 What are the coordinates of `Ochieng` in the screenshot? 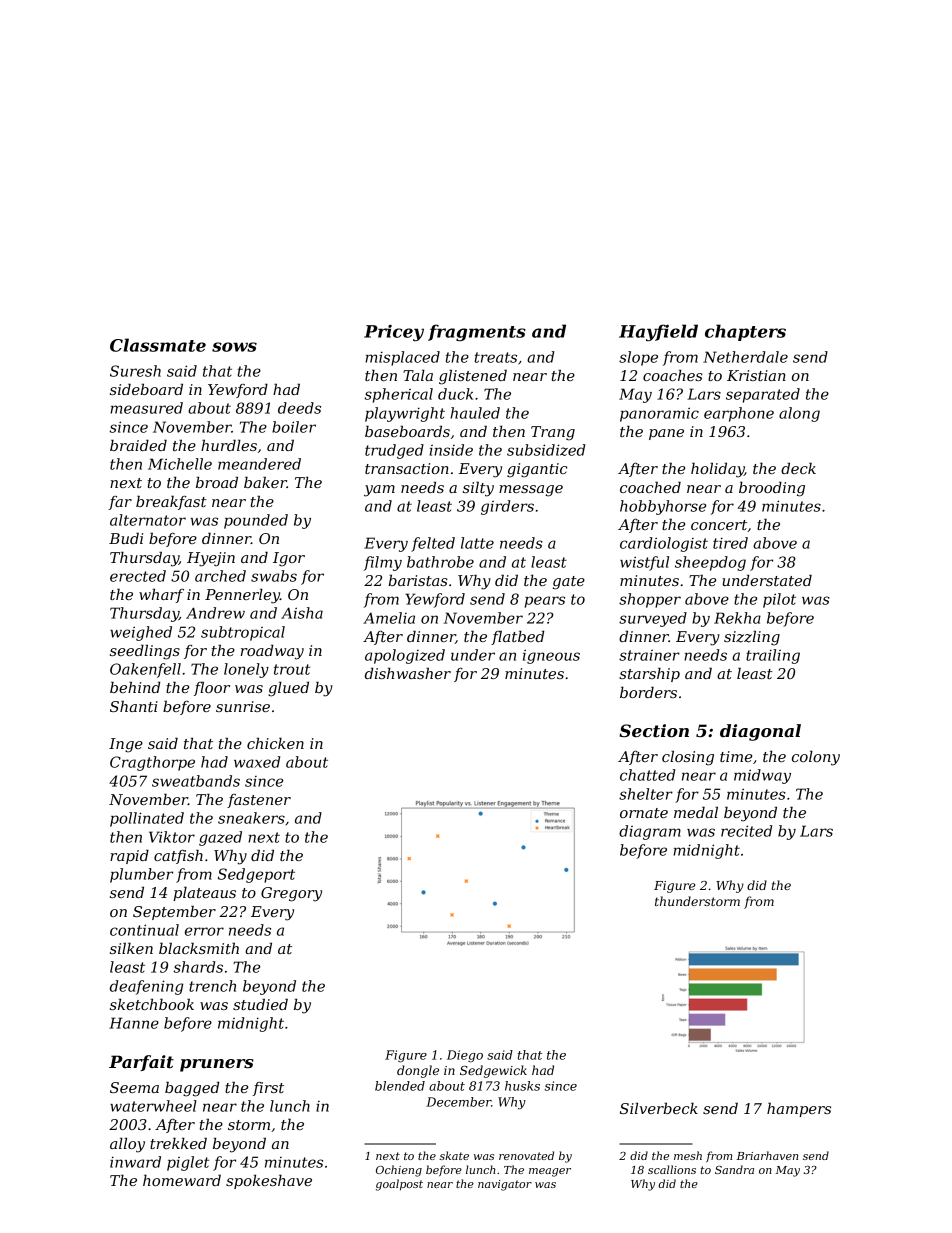 It's located at (399, 1171).
